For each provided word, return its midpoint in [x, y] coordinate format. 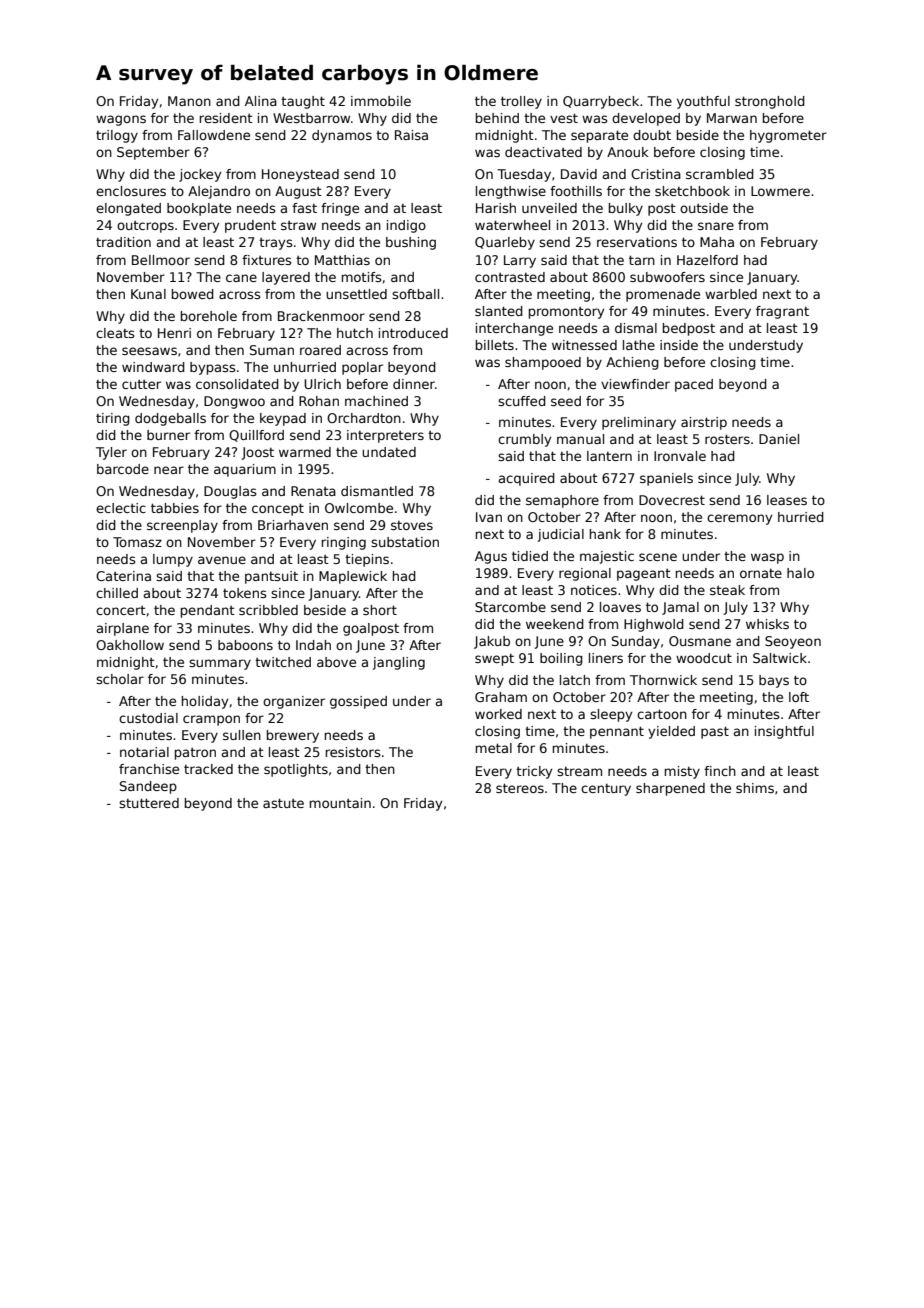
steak [727, 590]
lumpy [173, 560]
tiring [113, 419]
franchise [149, 769]
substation [405, 542]
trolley [521, 102]
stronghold [770, 102]
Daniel [779, 439]
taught [303, 102]
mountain [340, 803]
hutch [355, 333]
